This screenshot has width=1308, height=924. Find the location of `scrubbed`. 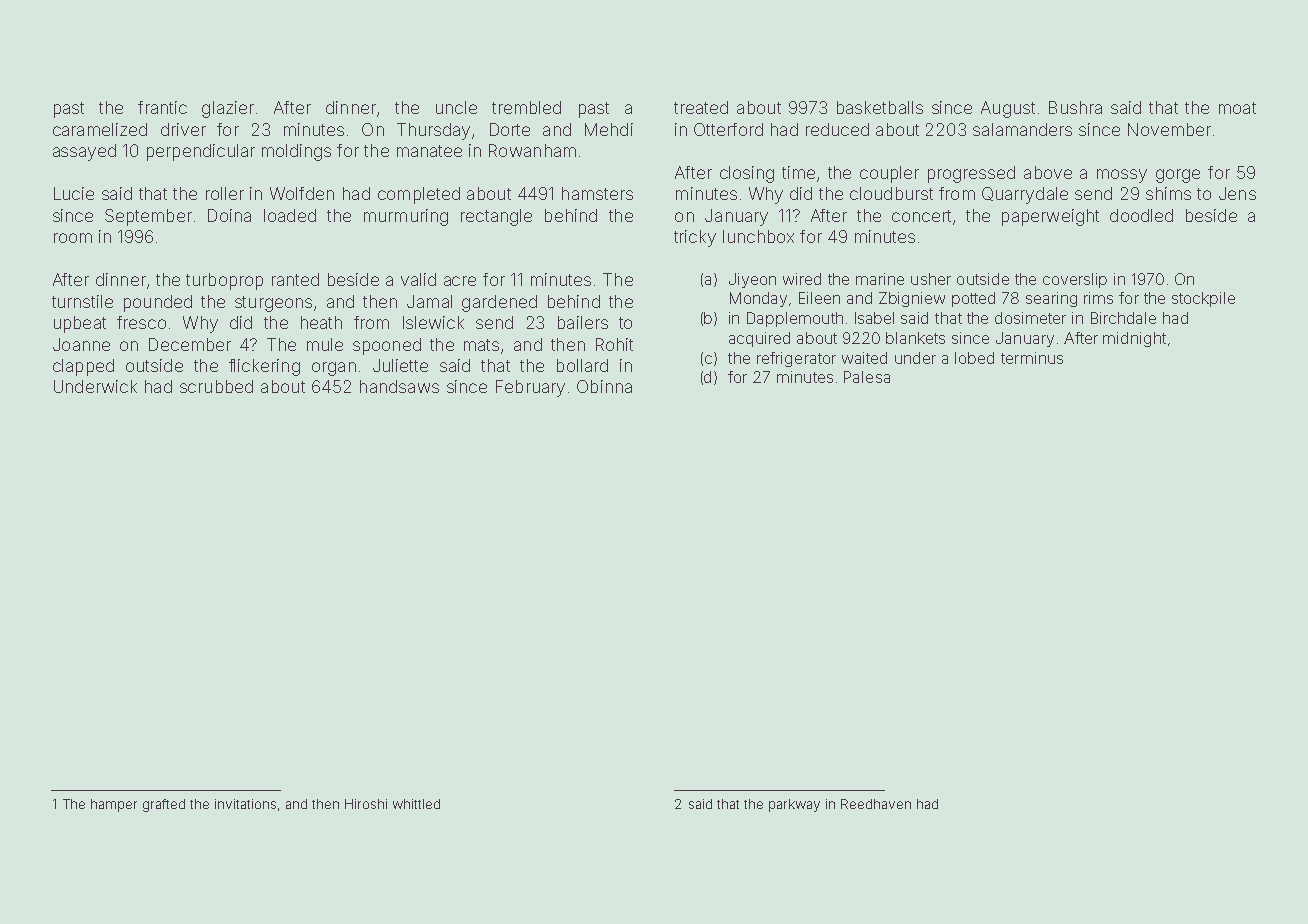

scrubbed is located at coordinates (216, 386).
